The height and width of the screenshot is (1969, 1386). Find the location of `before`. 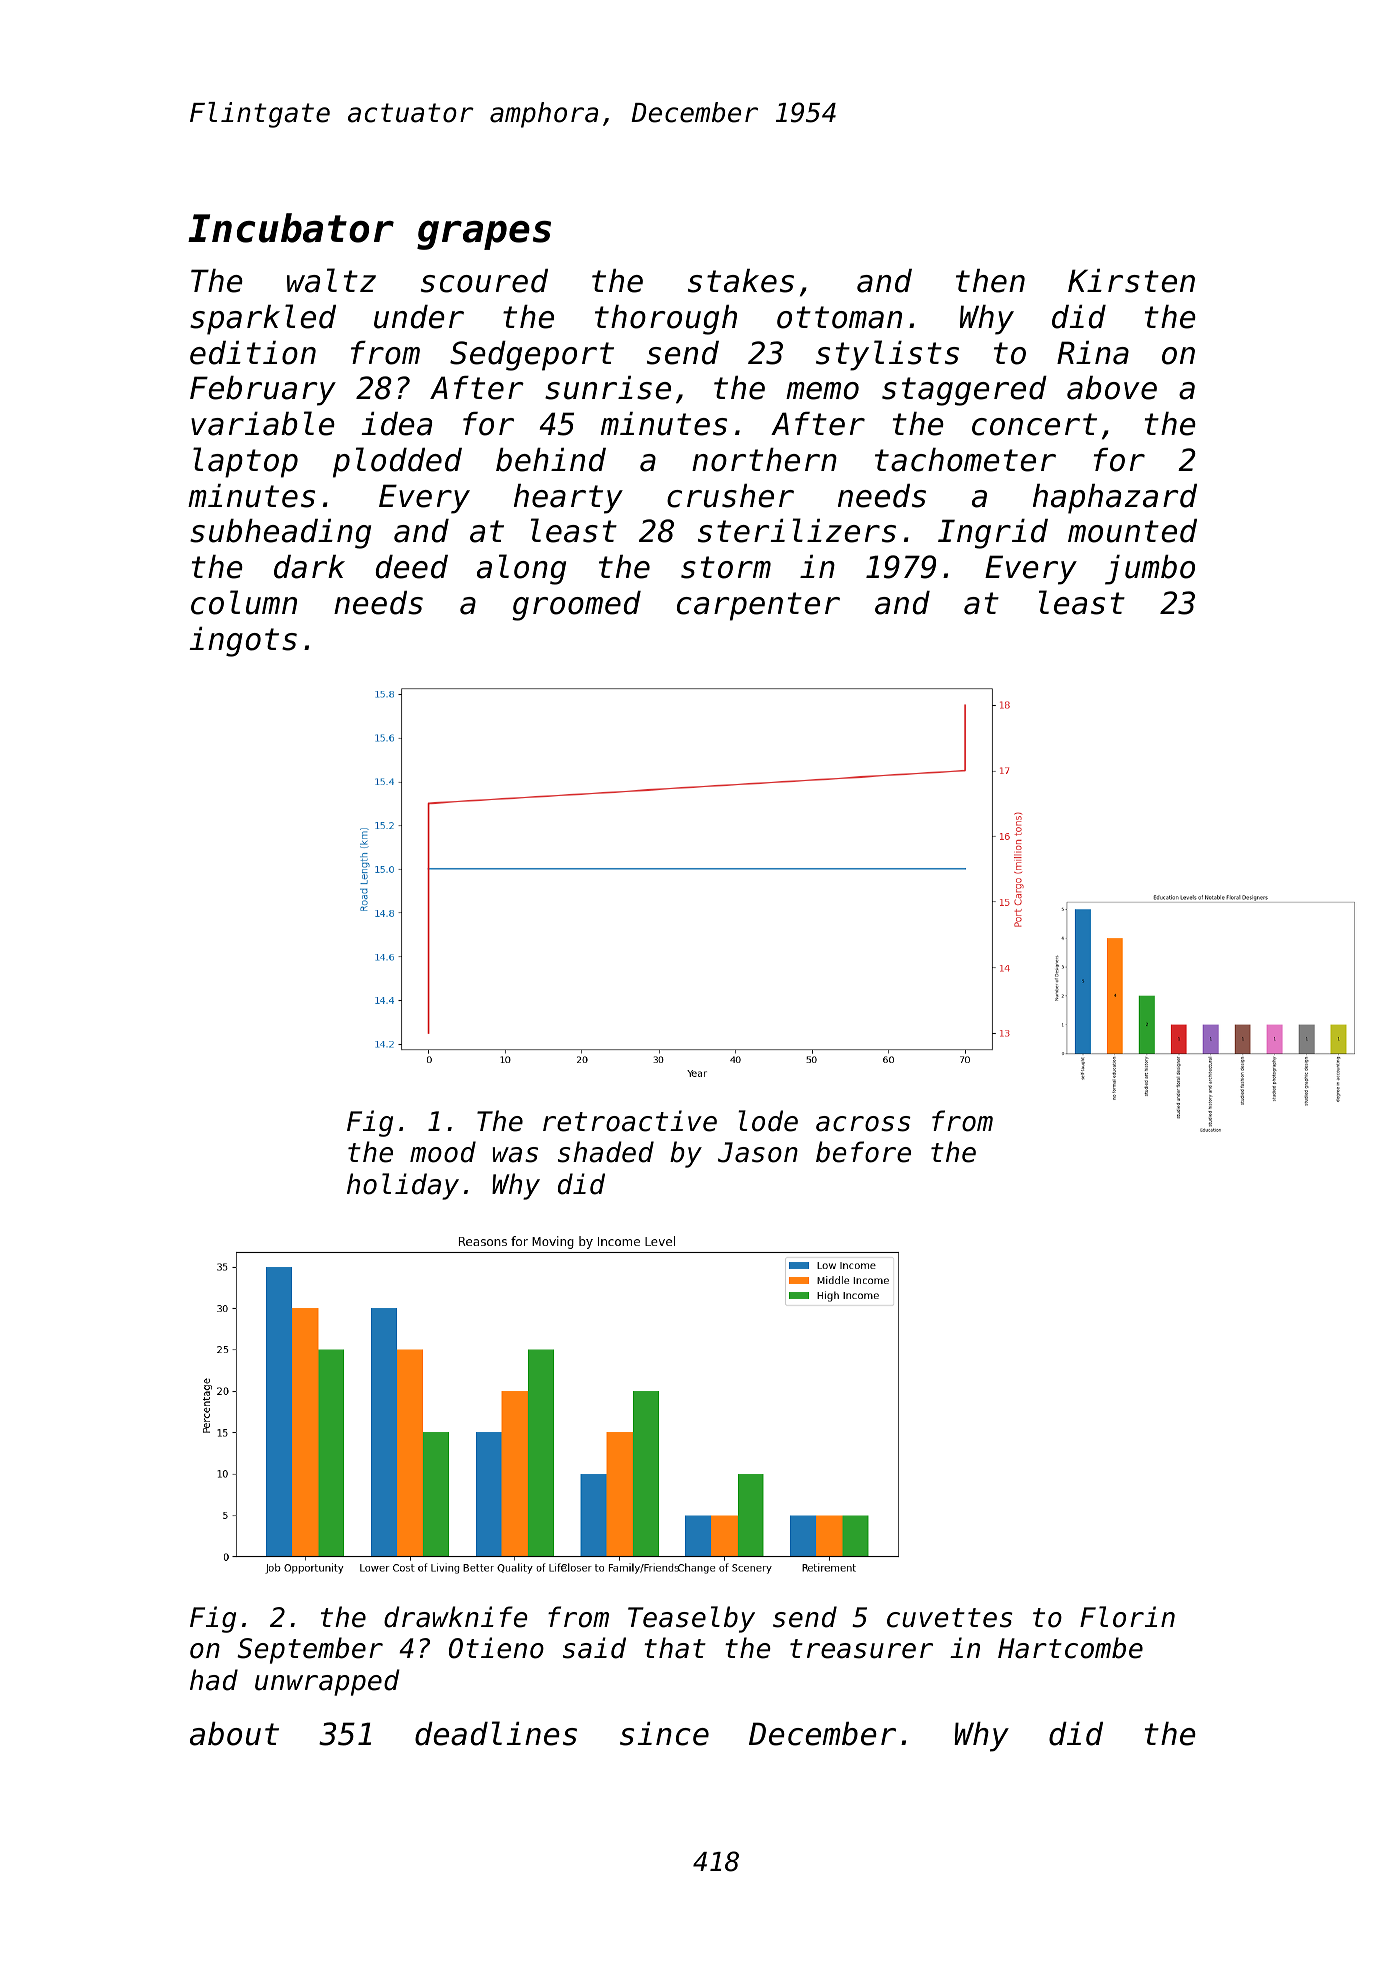

before is located at coordinates (863, 1152).
